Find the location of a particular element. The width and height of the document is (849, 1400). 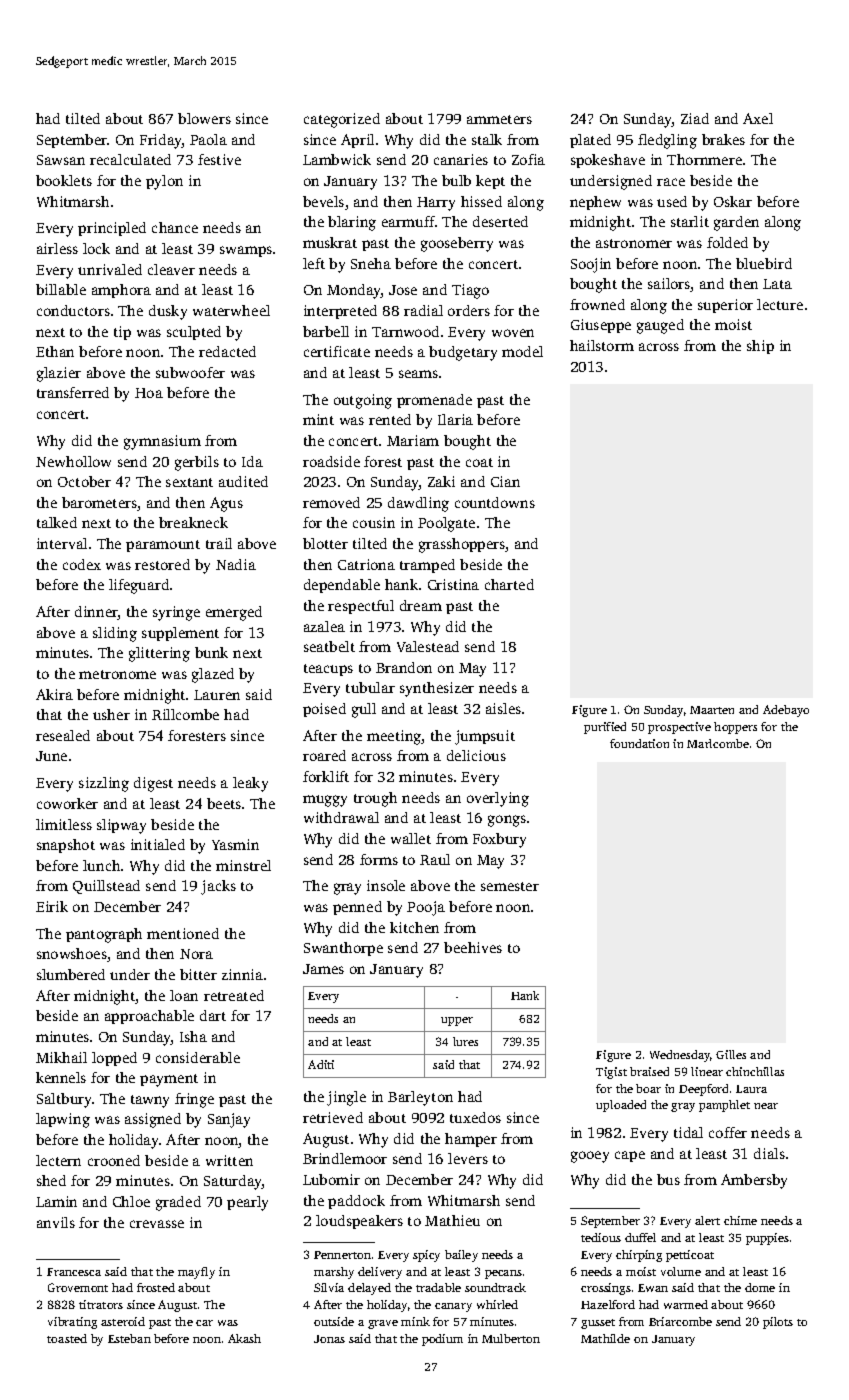

ship is located at coordinates (760, 347).
